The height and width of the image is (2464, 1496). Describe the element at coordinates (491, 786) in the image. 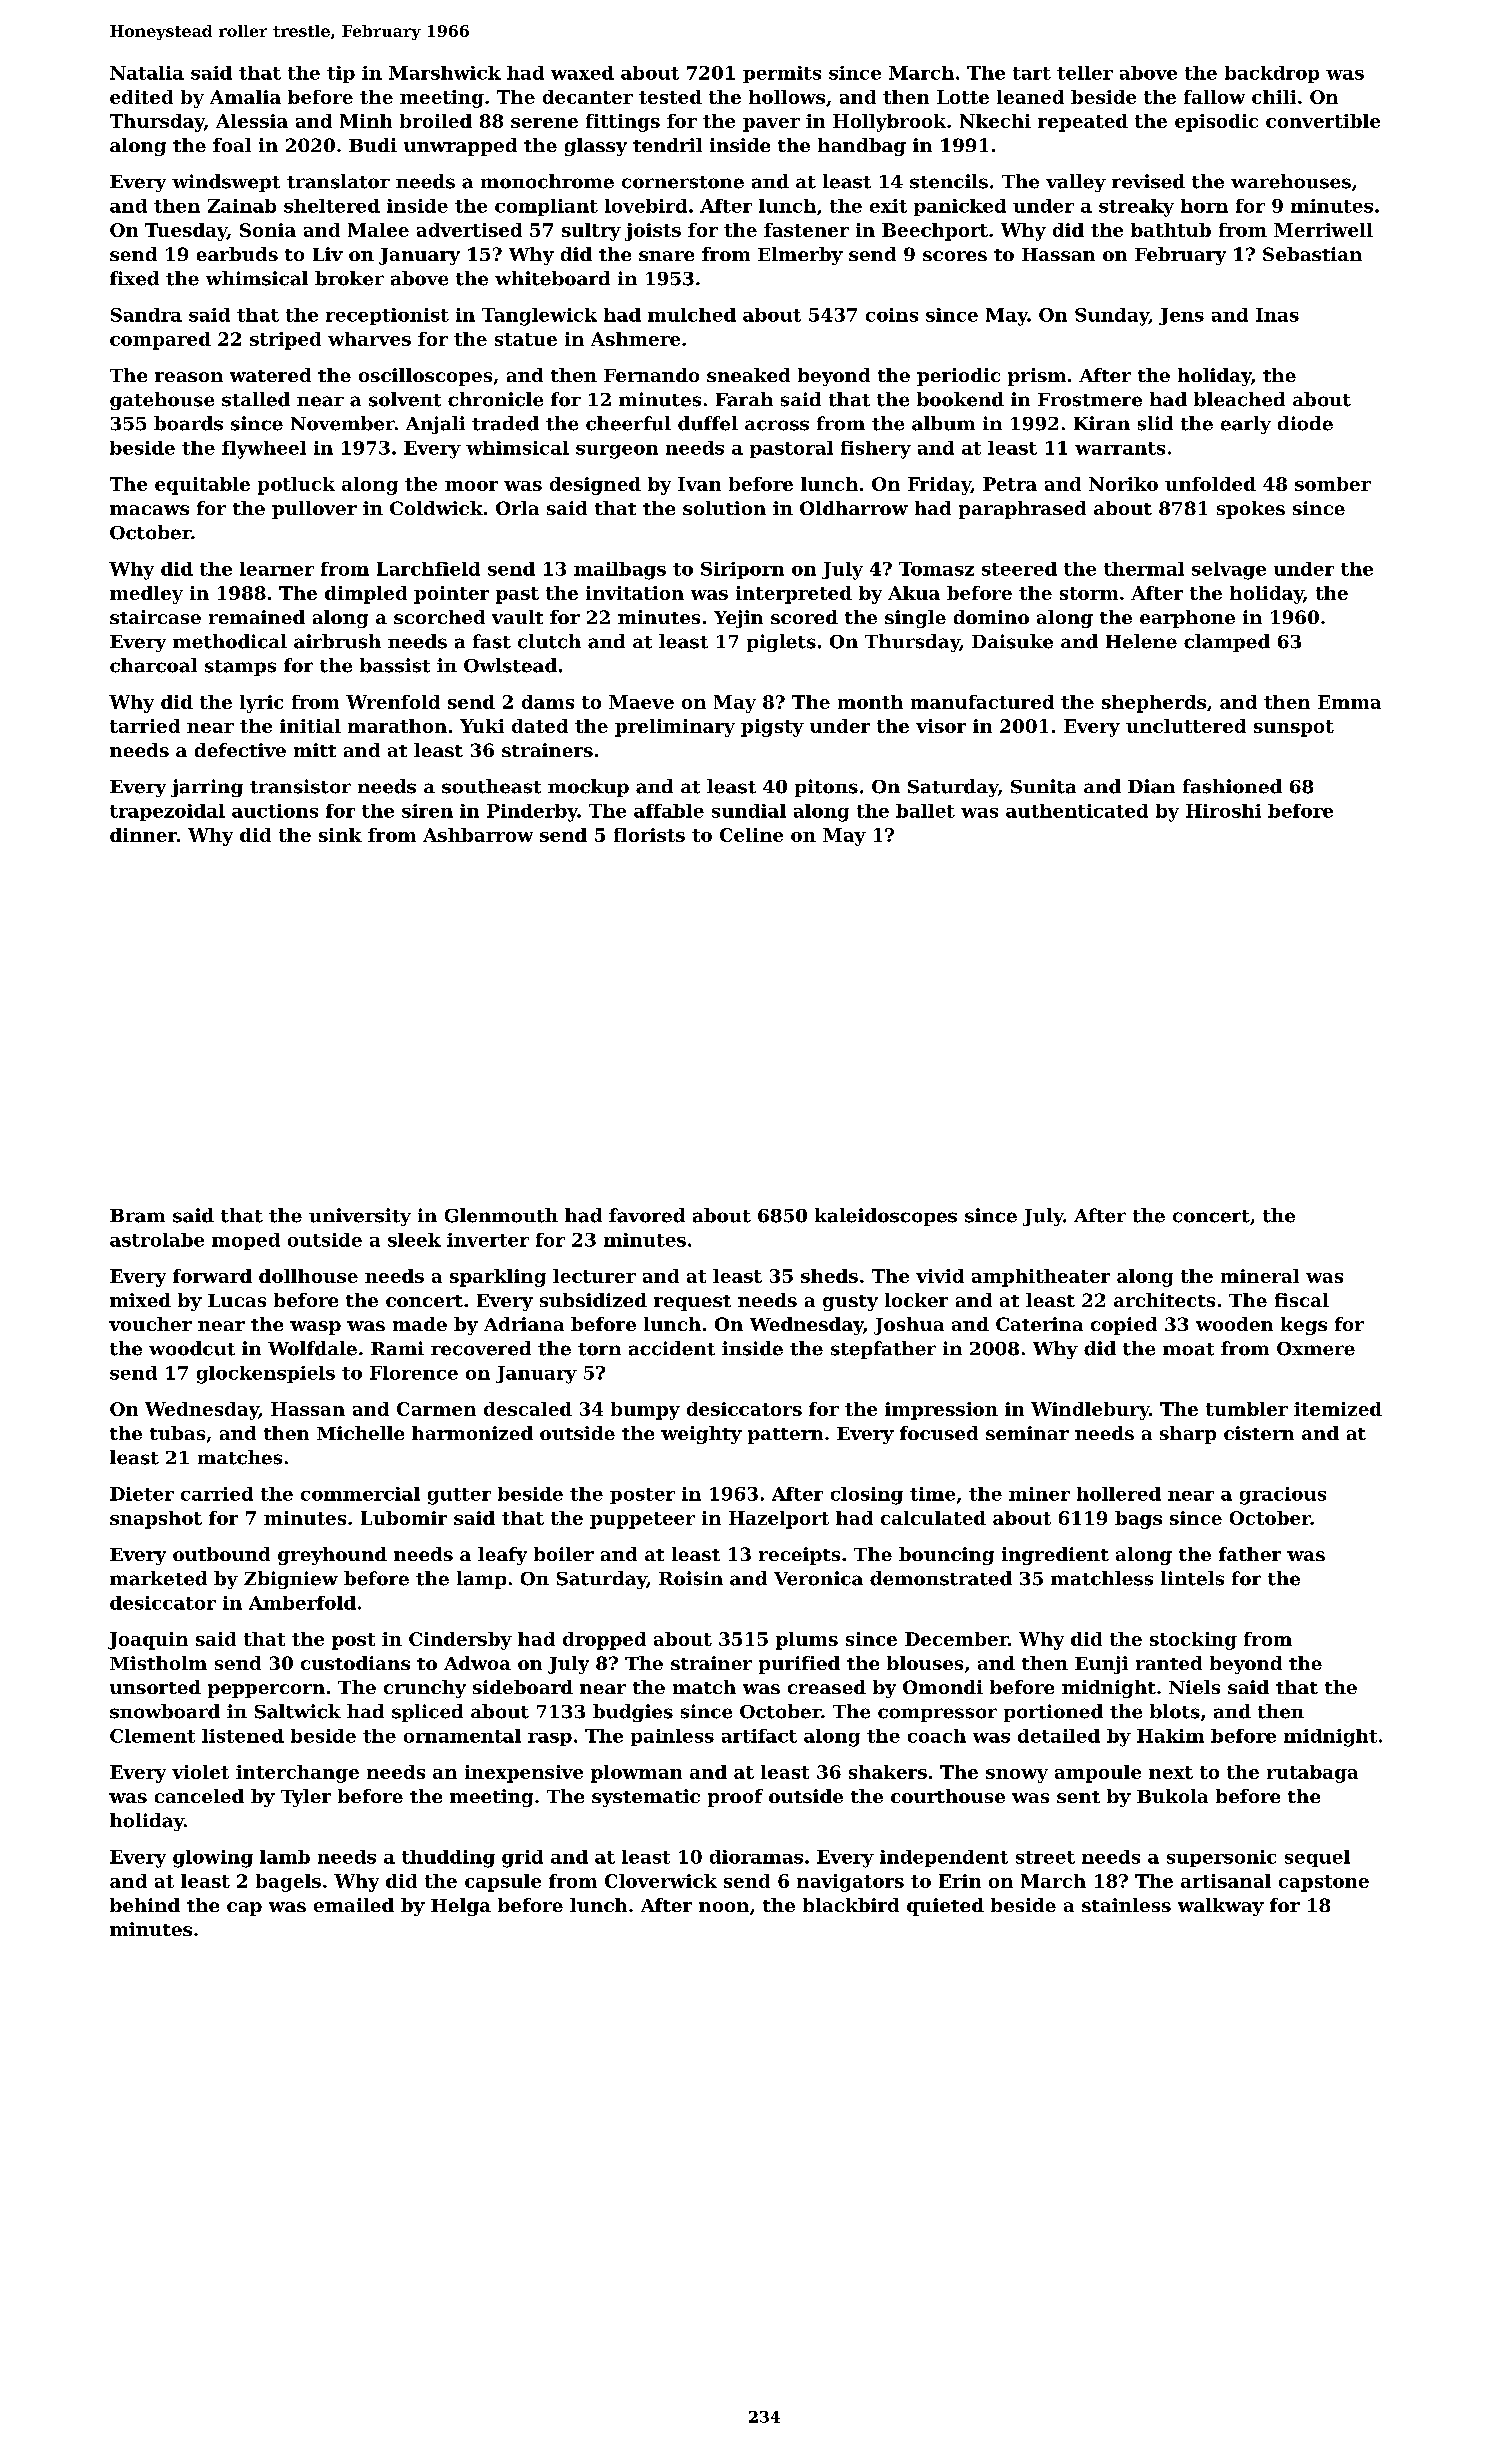

I see `southeast` at that location.
